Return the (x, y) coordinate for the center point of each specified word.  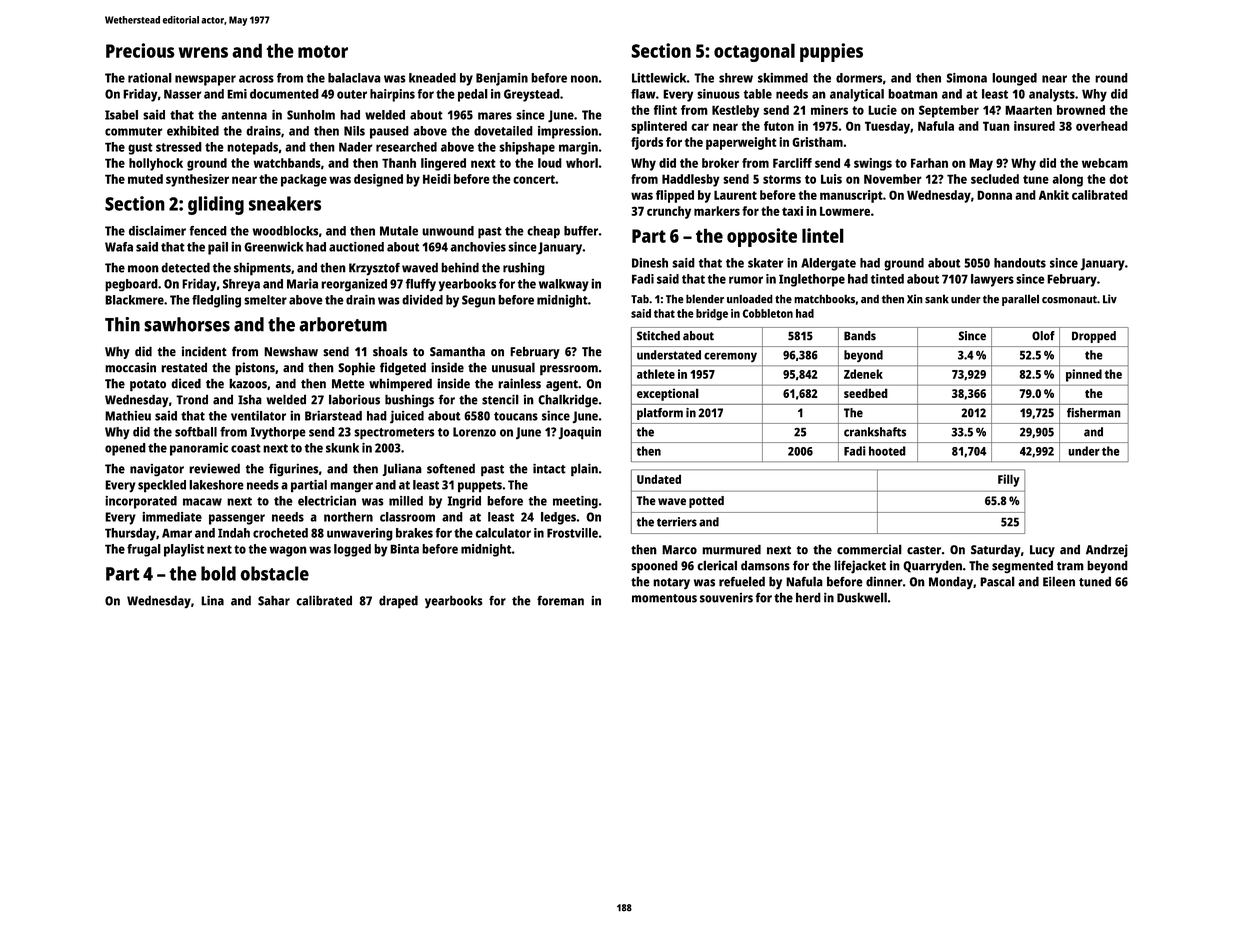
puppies (831, 52)
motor (323, 51)
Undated (659, 479)
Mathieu (128, 416)
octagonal (754, 52)
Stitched (658, 336)
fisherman (1094, 413)
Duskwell (862, 597)
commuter (133, 131)
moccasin (130, 367)
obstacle (274, 573)
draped (398, 602)
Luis (831, 179)
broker (720, 163)
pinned (1084, 375)
